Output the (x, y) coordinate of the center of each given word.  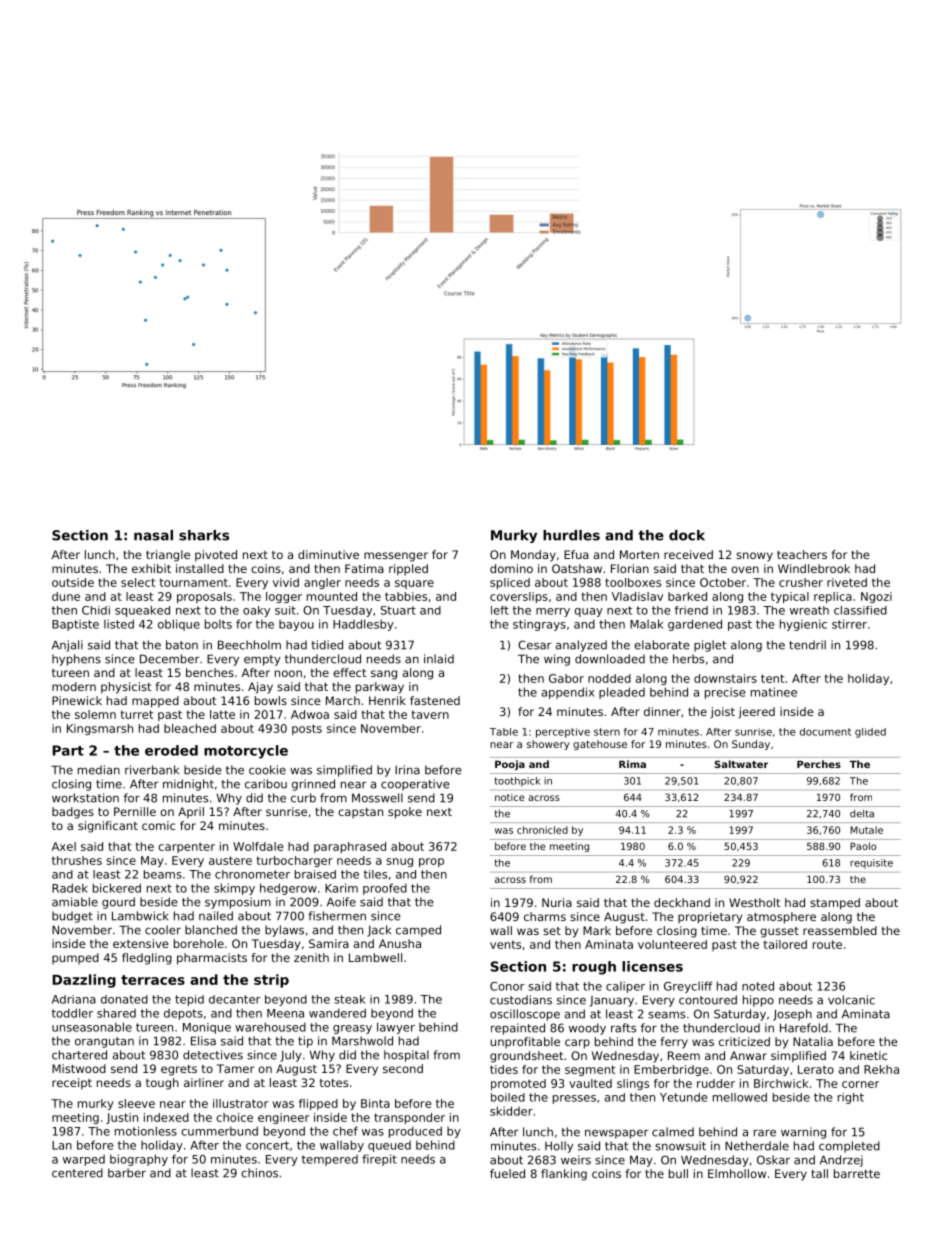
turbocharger (294, 861)
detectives (213, 1055)
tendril (807, 645)
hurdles (571, 535)
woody (587, 1029)
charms (545, 916)
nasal (153, 535)
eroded (171, 750)
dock (687, 535)
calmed (673, 1132)
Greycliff (688, 987)
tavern (430, 714)
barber (127, 1173)
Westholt (755, 902)
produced (415, 1132)
